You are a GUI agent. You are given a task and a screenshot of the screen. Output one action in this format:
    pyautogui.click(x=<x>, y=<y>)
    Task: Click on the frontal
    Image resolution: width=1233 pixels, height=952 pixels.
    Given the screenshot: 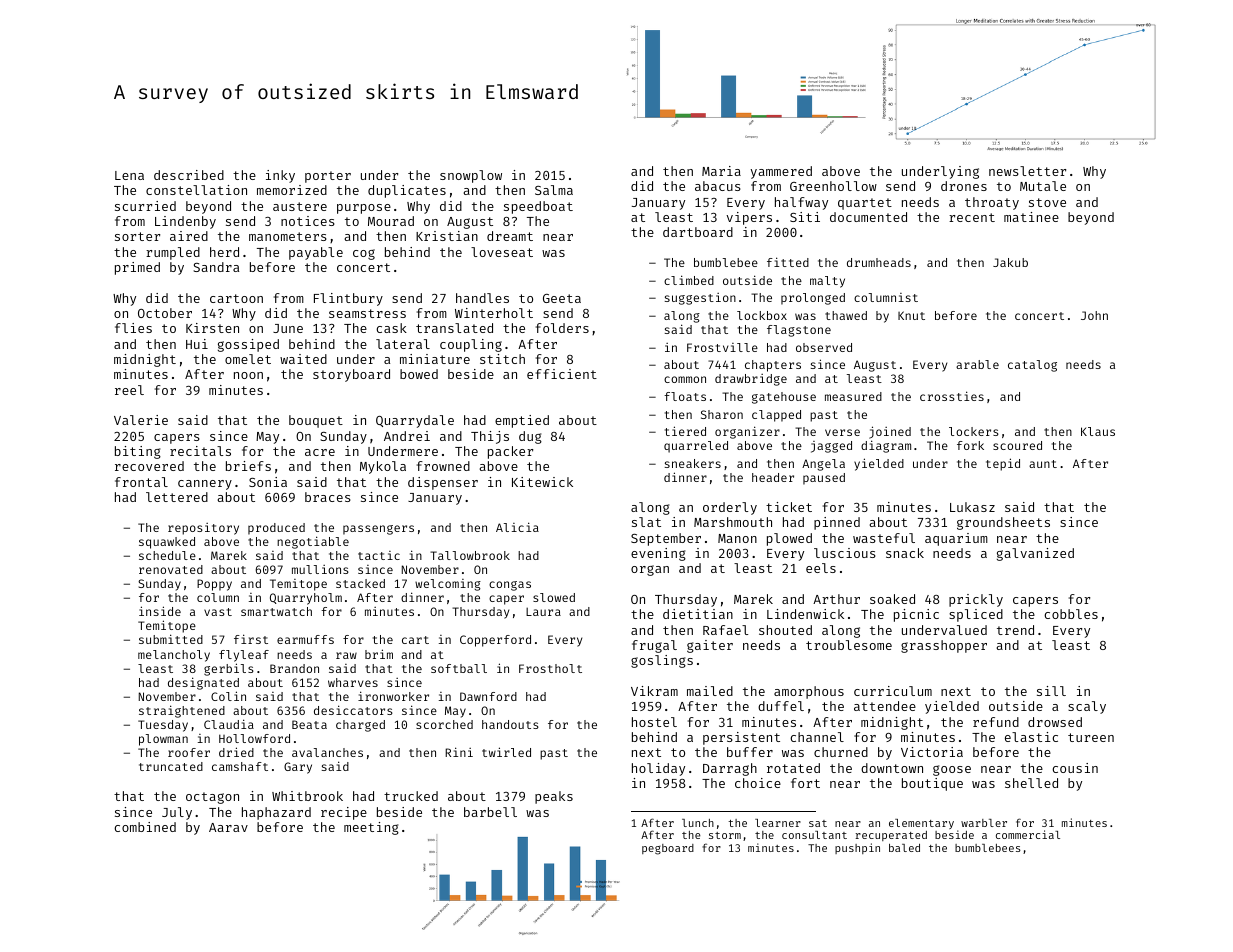 What is the action you would take?
    pyautogui.click(x=141, y=482)
